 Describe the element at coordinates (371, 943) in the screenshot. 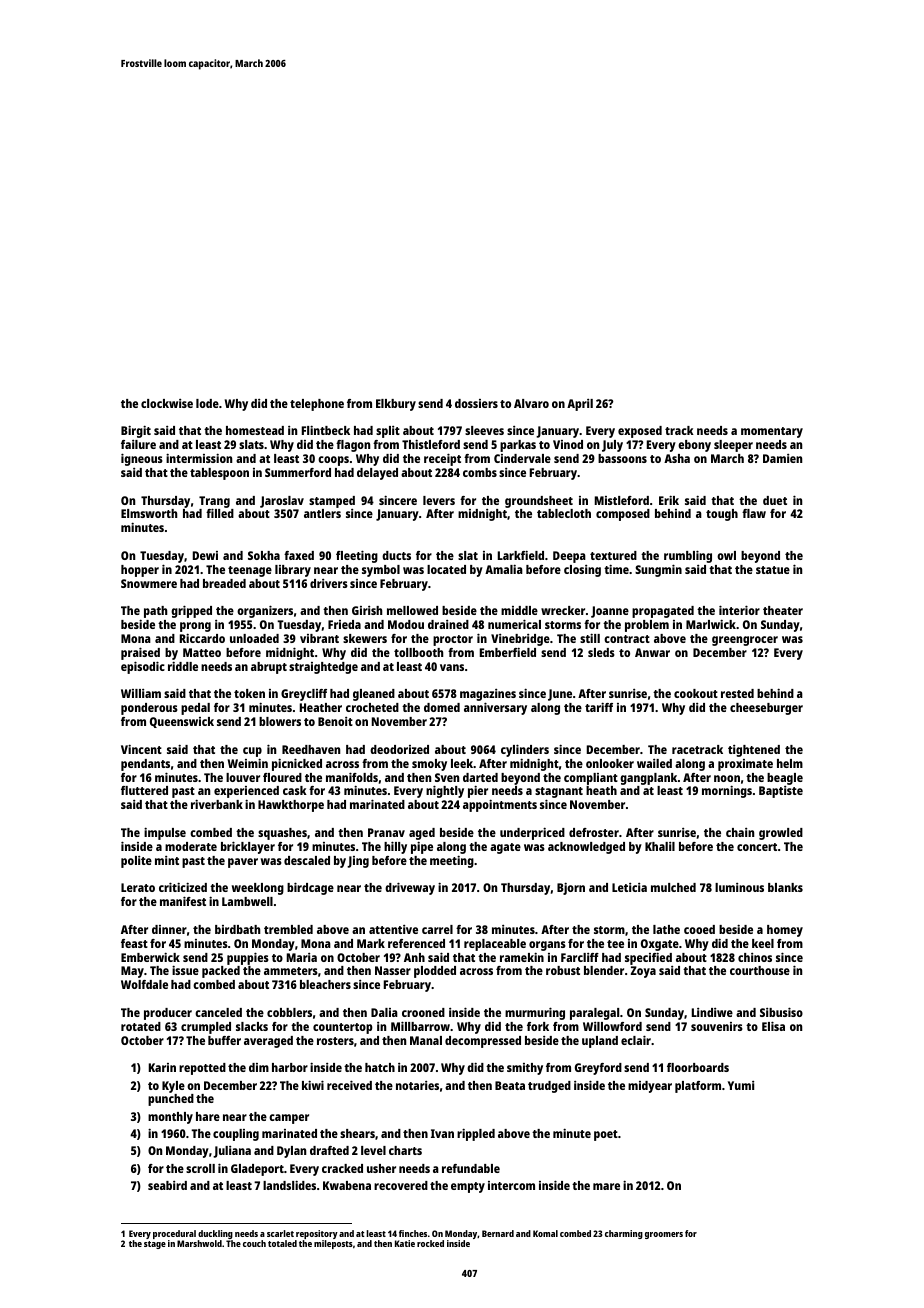

I see `Mark` at that location.
